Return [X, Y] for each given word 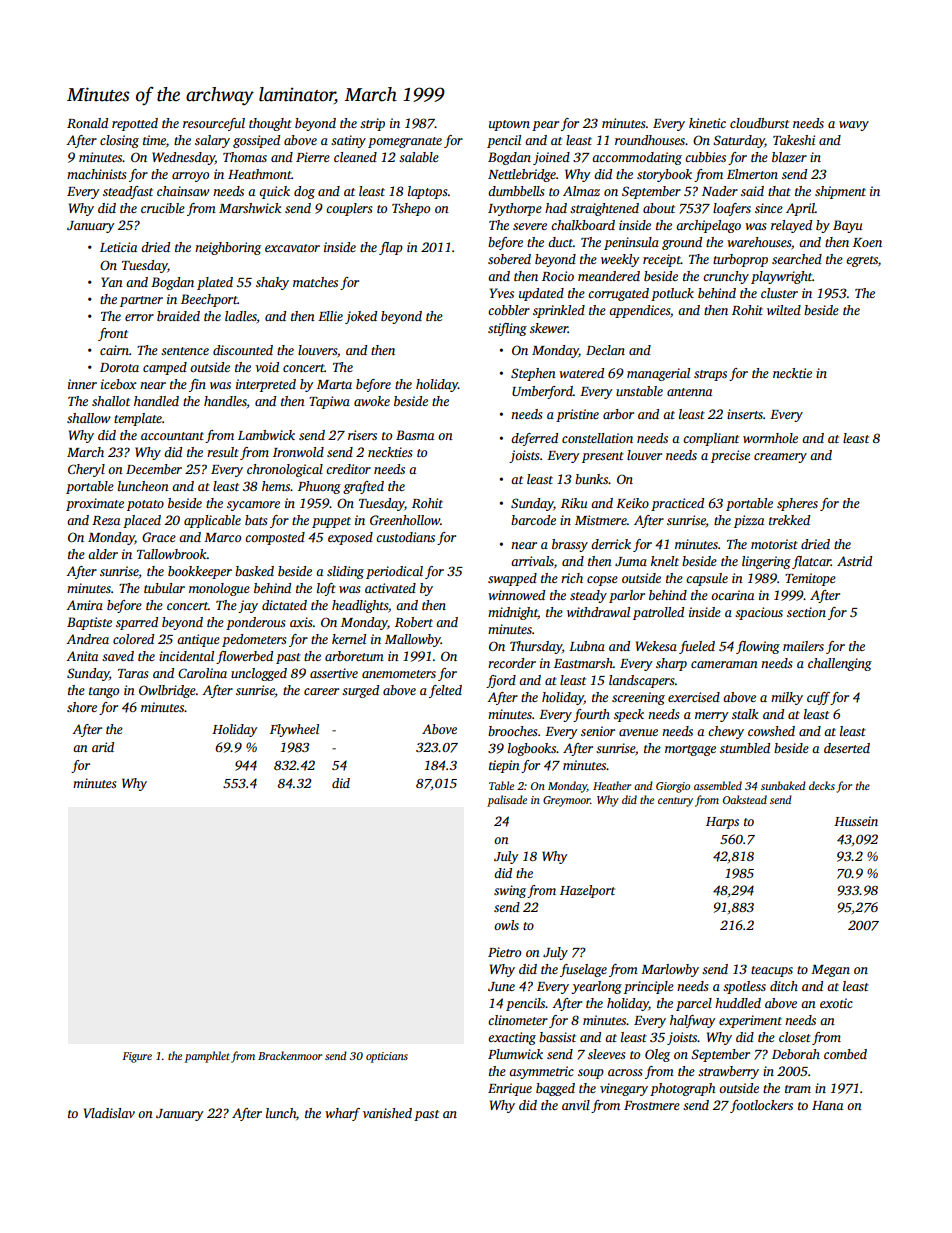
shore [82, 707]
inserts [745, 414]
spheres [797, 504]
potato [145, 505]
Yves [502, 293]
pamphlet [207, 1057]
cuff [819, 698]
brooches [512, 731]
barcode [533, 520]
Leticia [118, 247]
